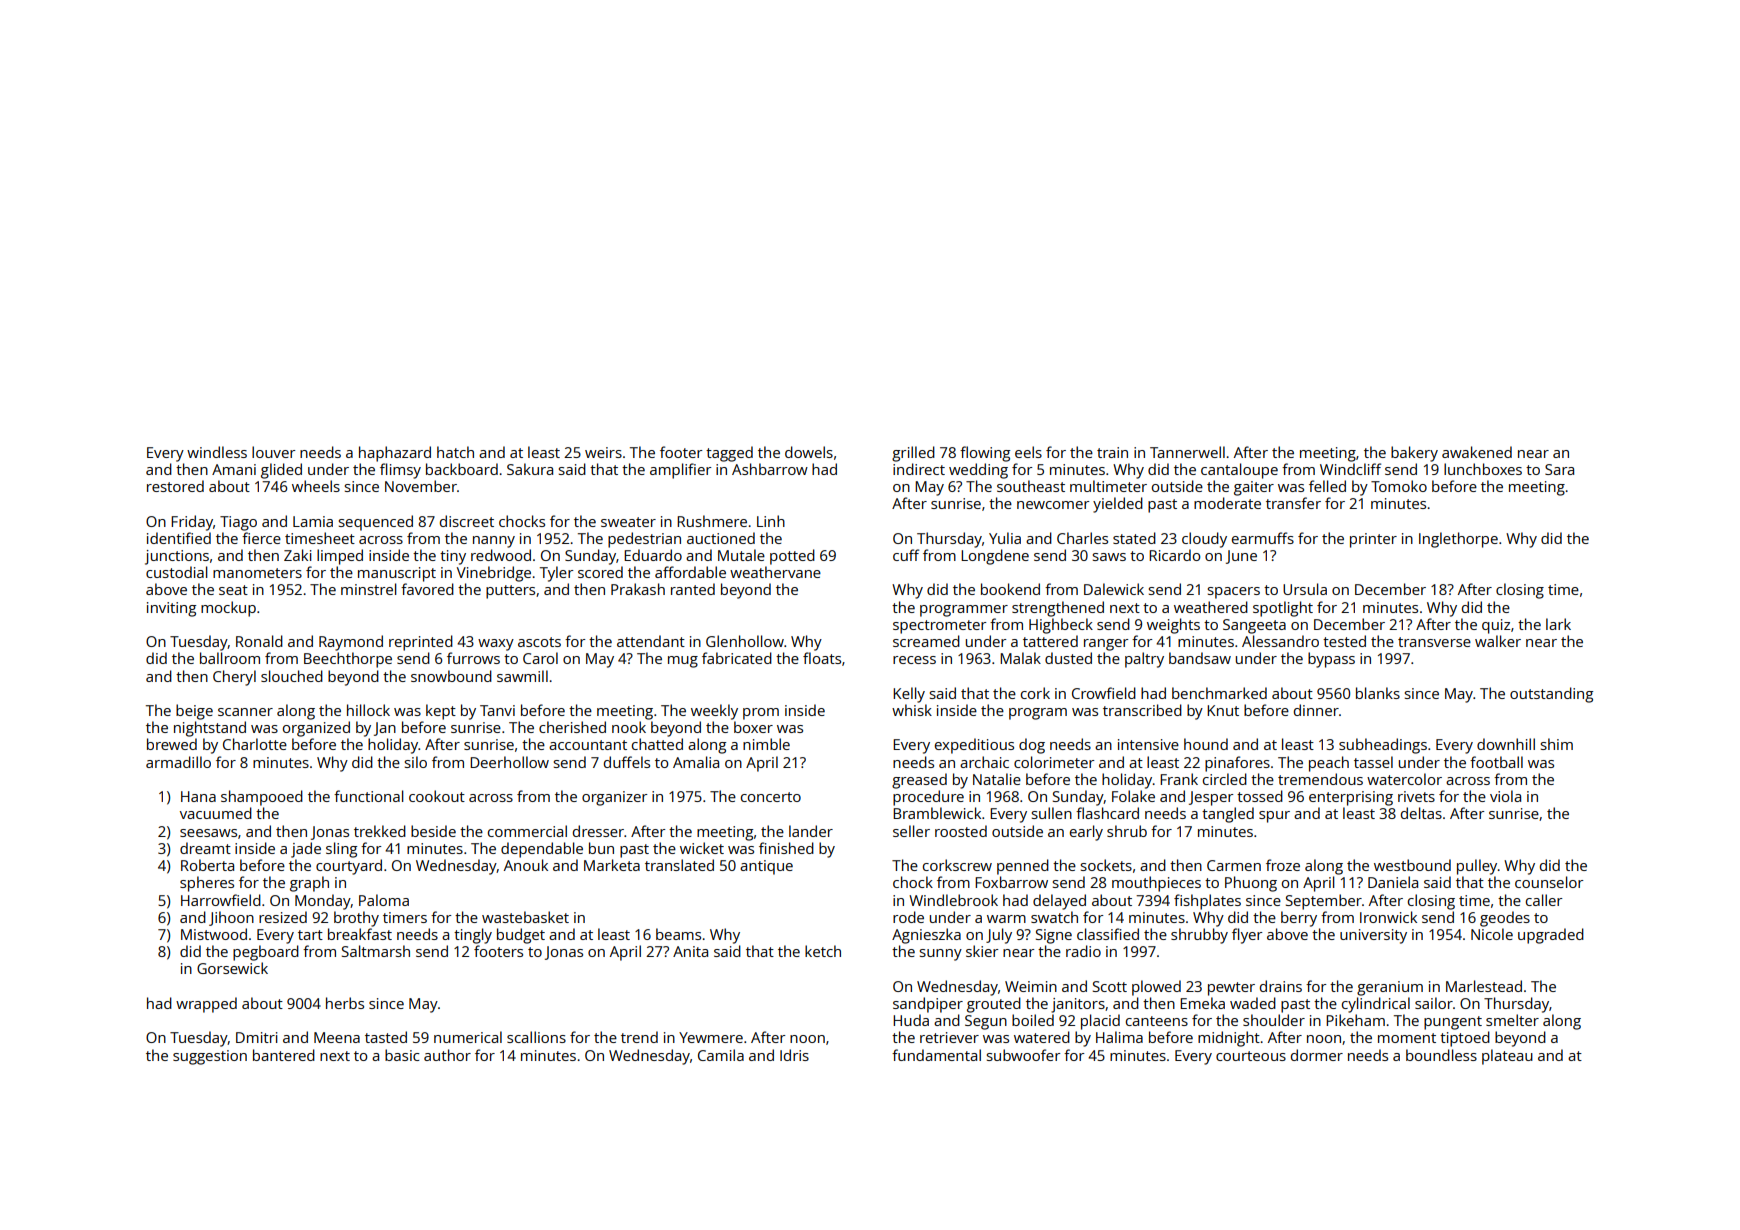 The image size is (1740, 1230). Describe the element at coordinates (421, 486) in the page. I see `November` at that location.
